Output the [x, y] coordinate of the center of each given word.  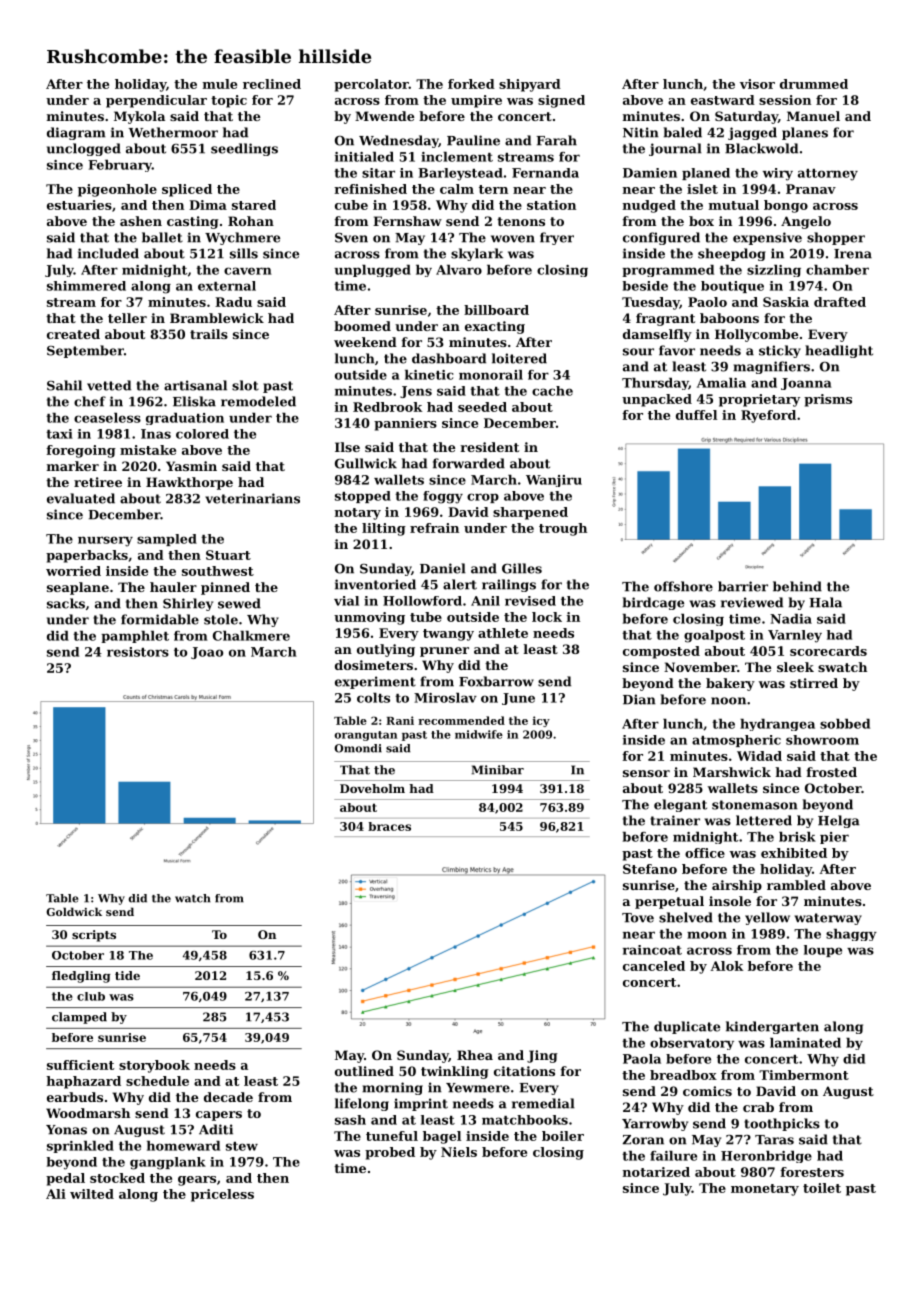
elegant [680, 805]
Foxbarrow [496, 681]
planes [805, 133]
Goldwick [74, 911]
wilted [92, 1194]
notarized [656, 1172]
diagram [76, 133]
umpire [476, 101]
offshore [683, 586]
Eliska [194, 401]
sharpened [530, 513]
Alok [727, 966]
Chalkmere [251, 636]
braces [389, 826]
